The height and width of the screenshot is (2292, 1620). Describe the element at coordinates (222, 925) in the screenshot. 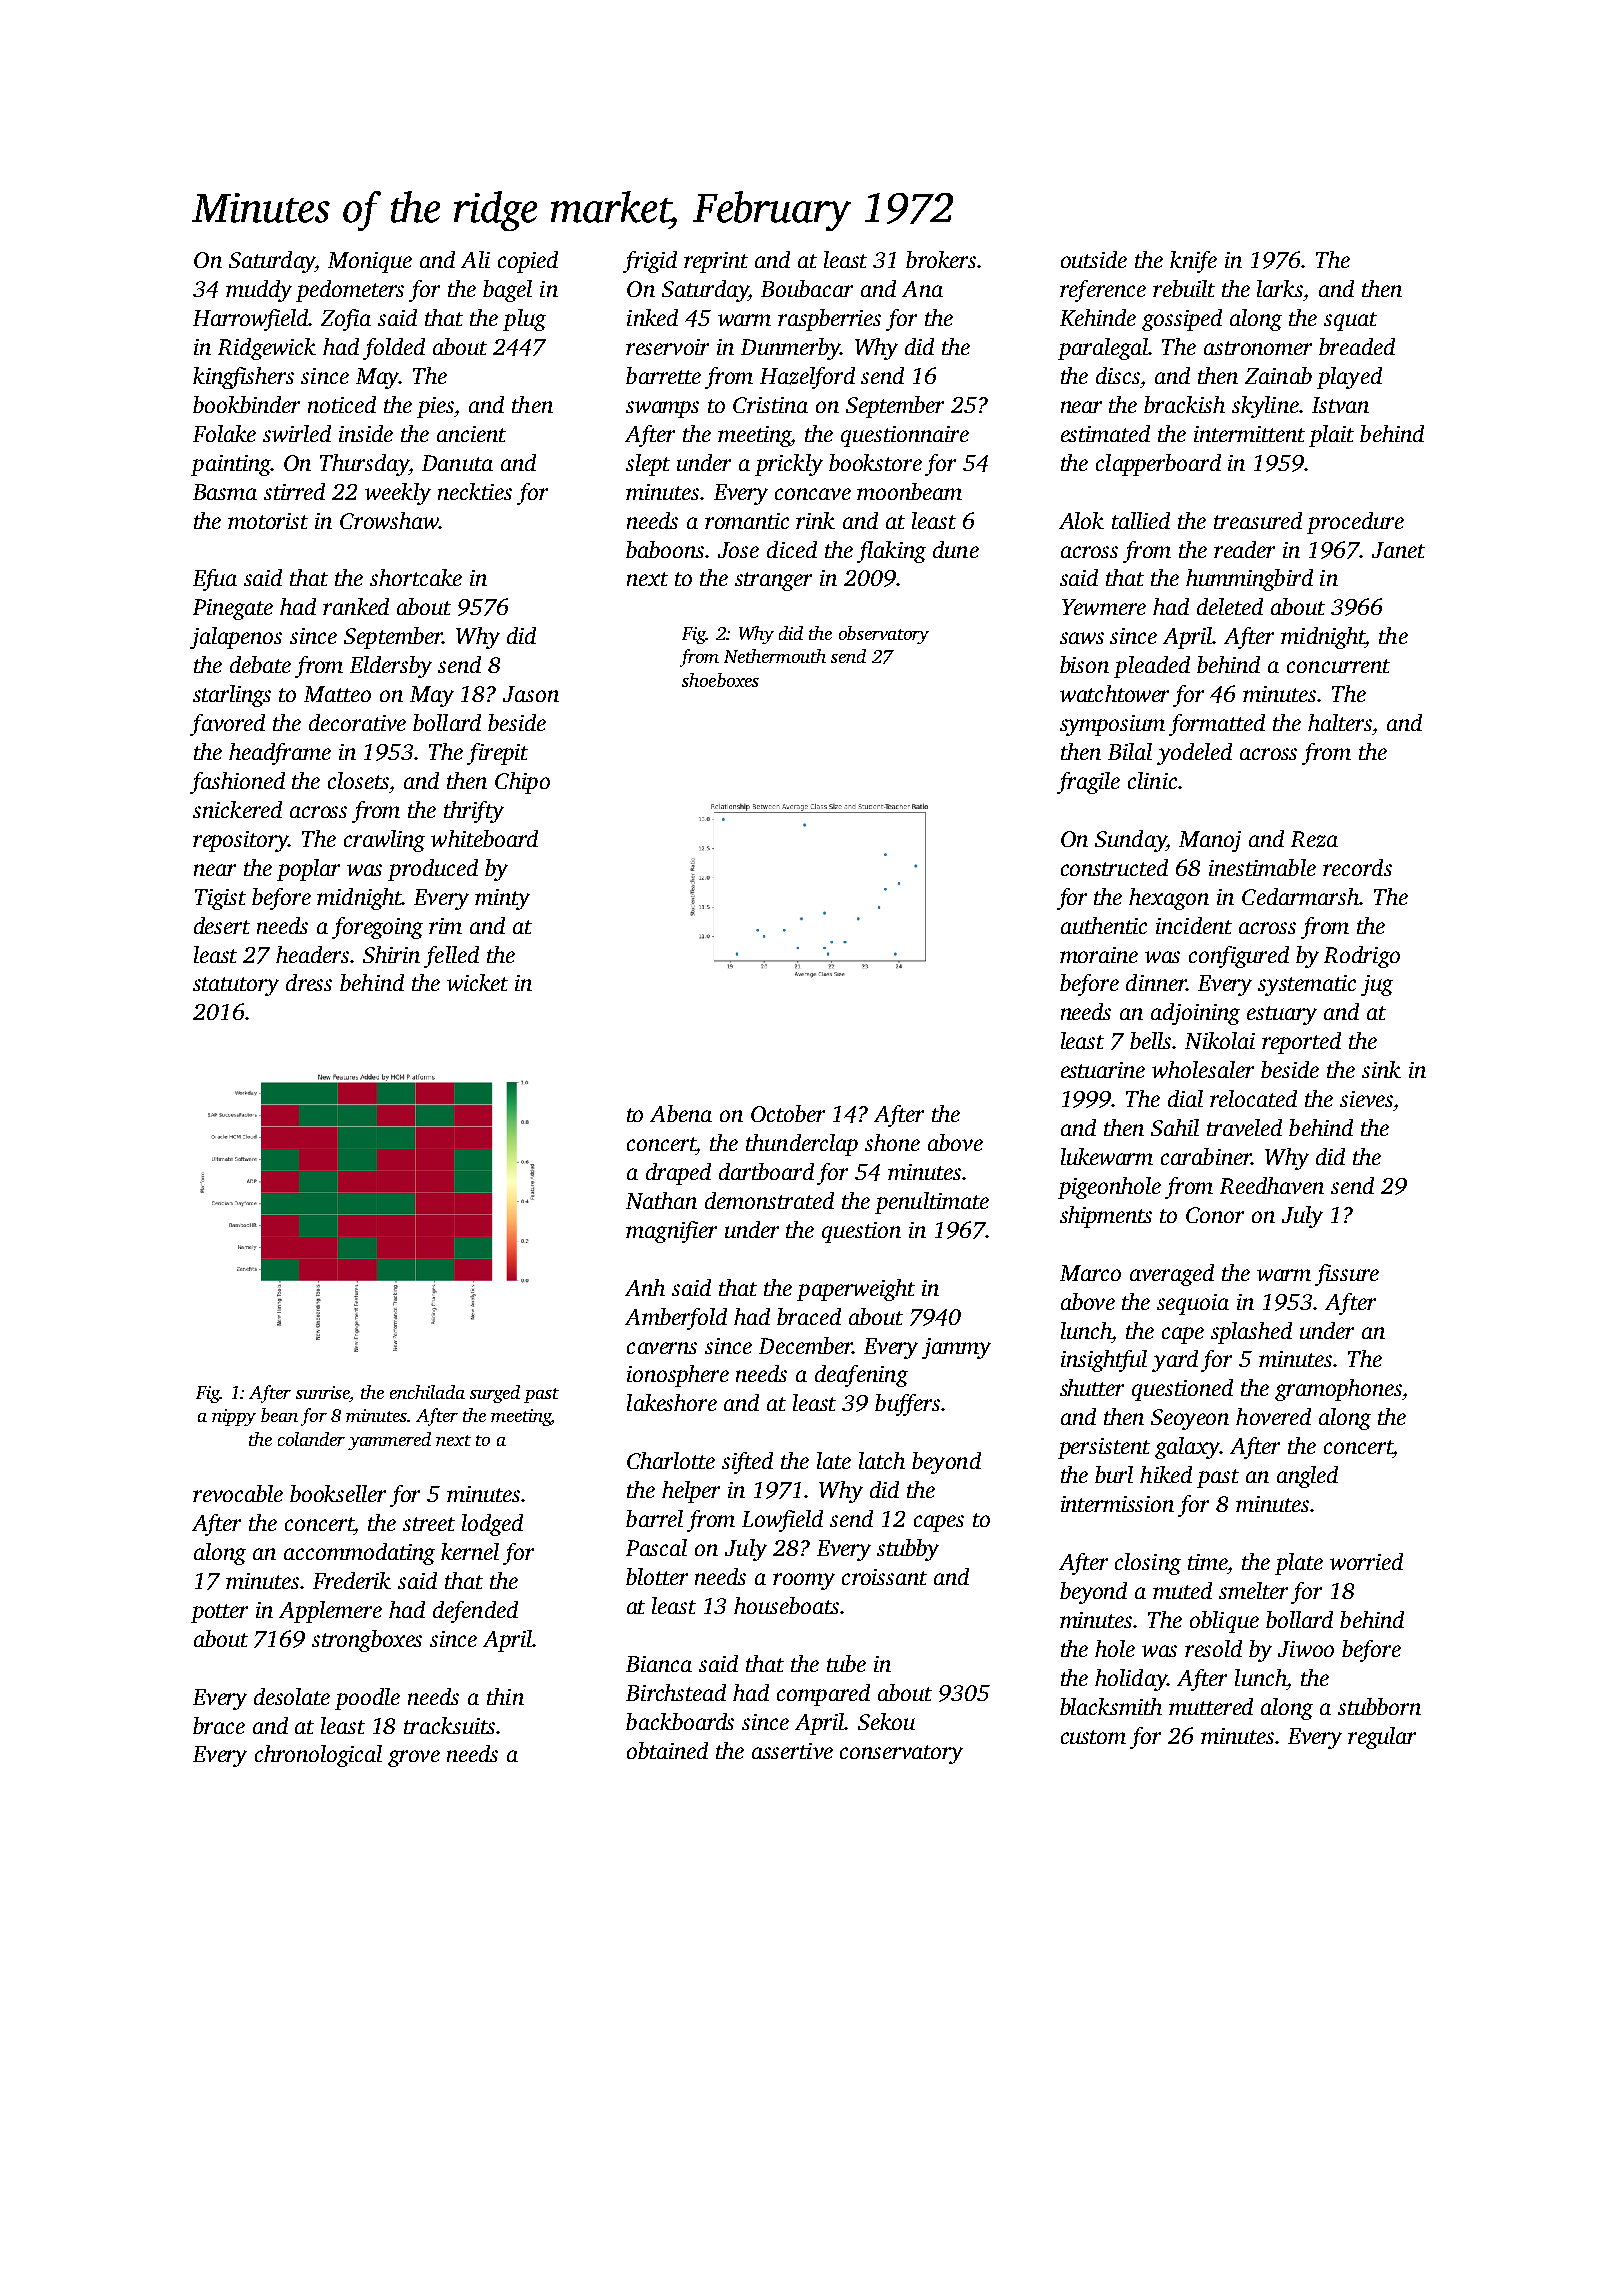

I see `desert` at that location.
